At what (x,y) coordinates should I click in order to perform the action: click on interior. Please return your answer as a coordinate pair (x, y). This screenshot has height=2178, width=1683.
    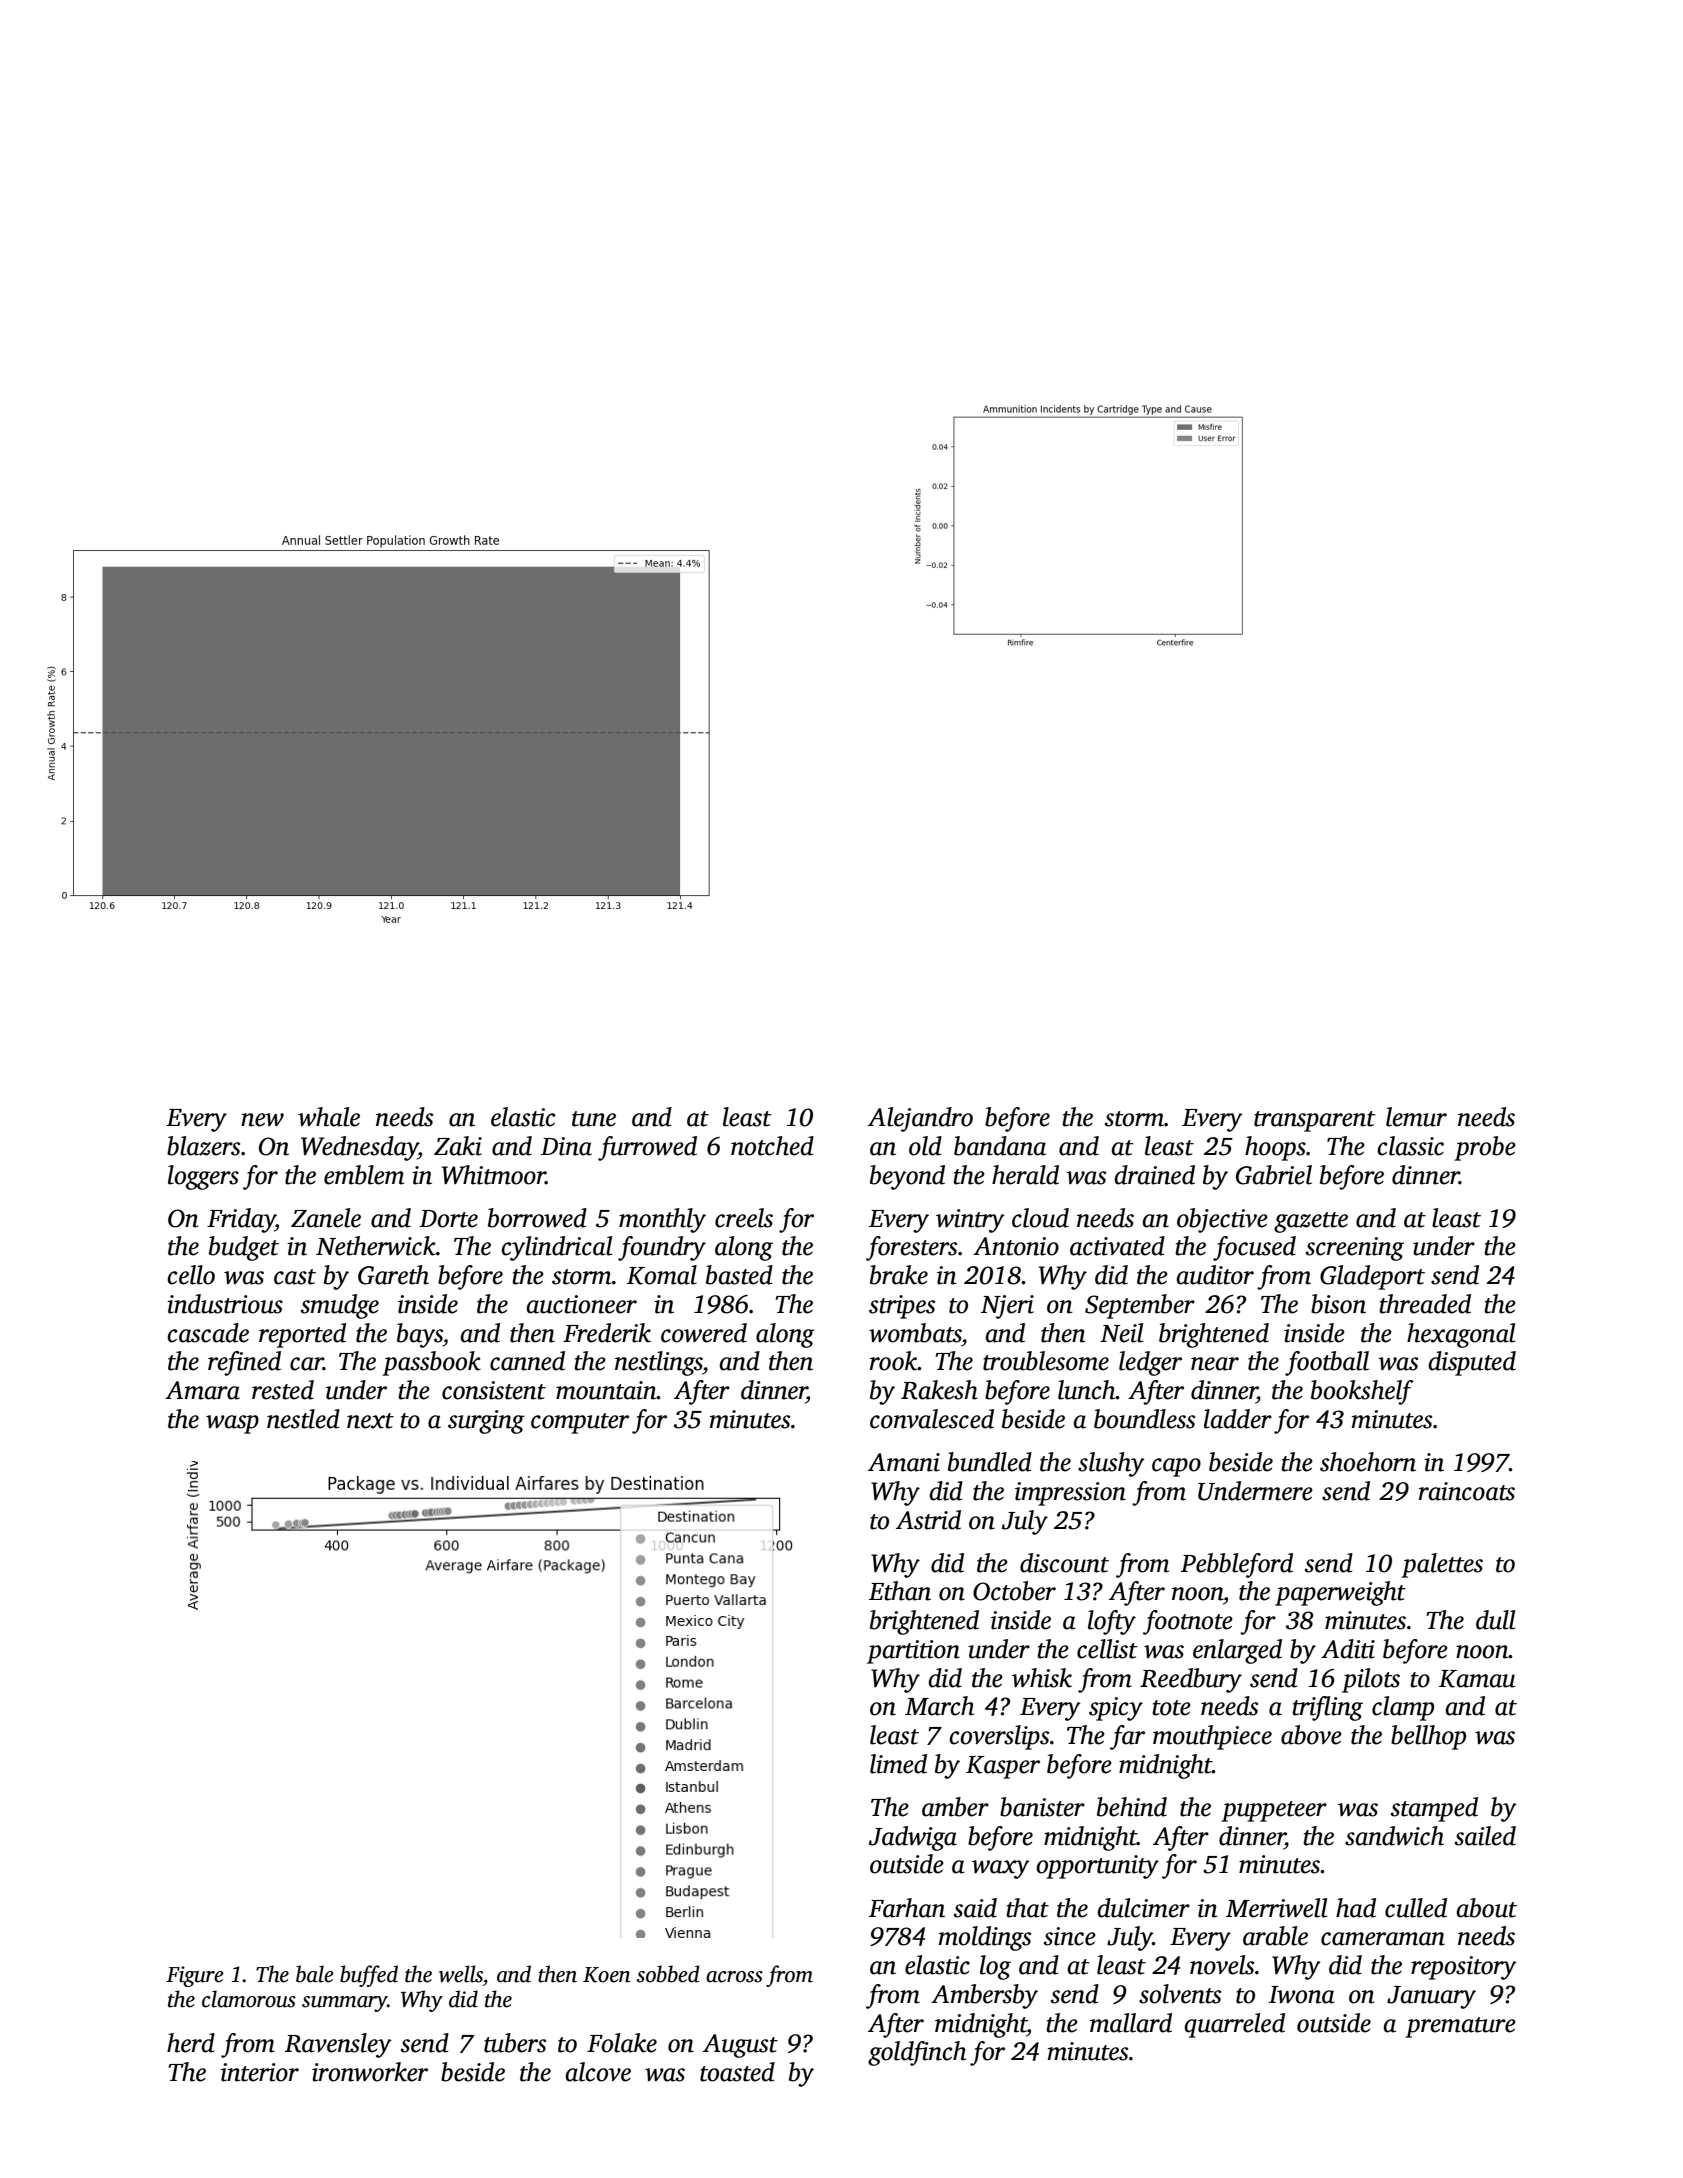
    Looking at the image, I should click on (260, 2072).
